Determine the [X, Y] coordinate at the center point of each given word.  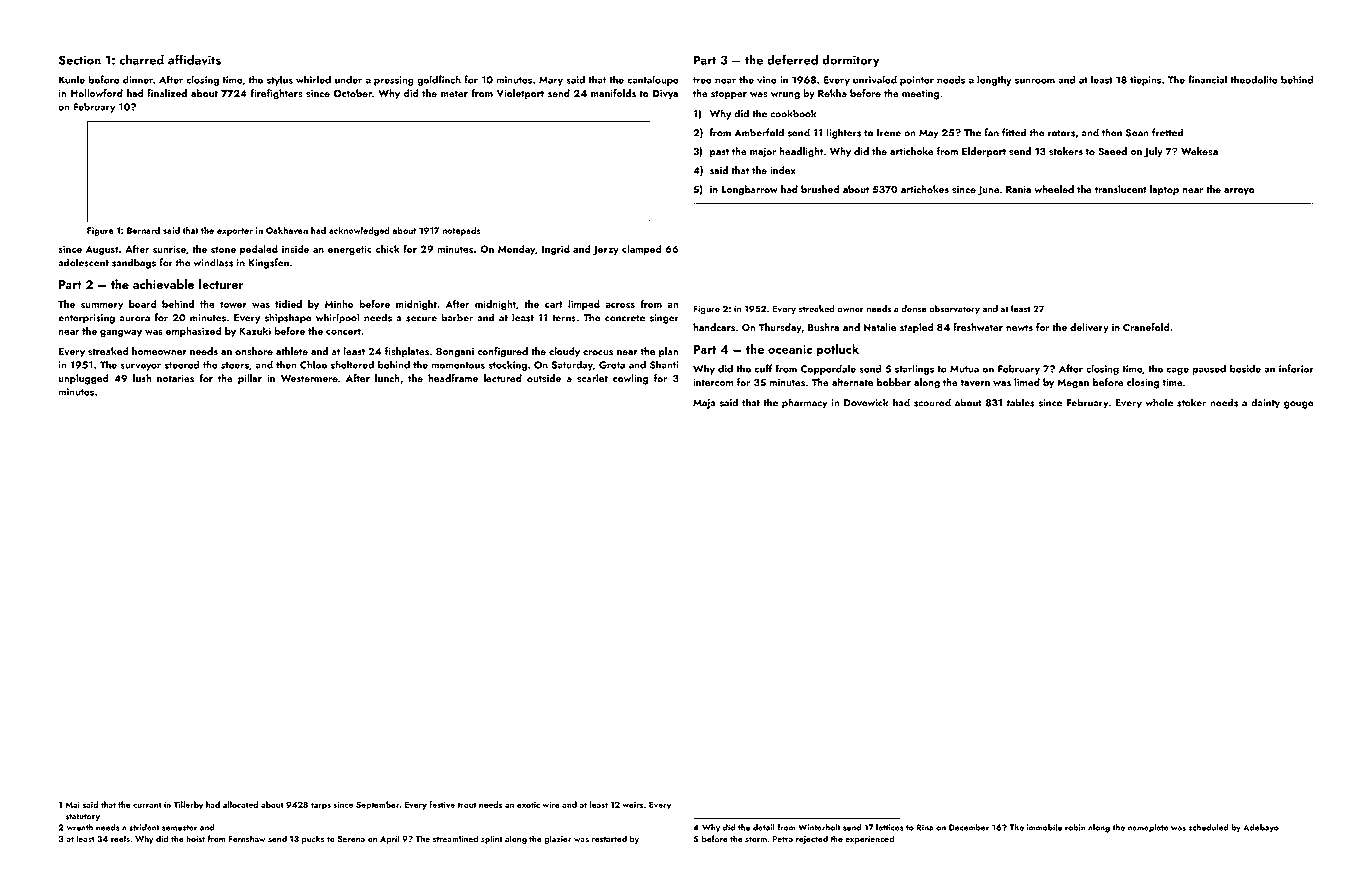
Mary [551, 81]
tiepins [1145, 81]
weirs [632, 805]
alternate [852, 382]
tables [1020, 402]
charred [141, 59]
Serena [351, 839]
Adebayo [1261, 828]
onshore [254, 351]
